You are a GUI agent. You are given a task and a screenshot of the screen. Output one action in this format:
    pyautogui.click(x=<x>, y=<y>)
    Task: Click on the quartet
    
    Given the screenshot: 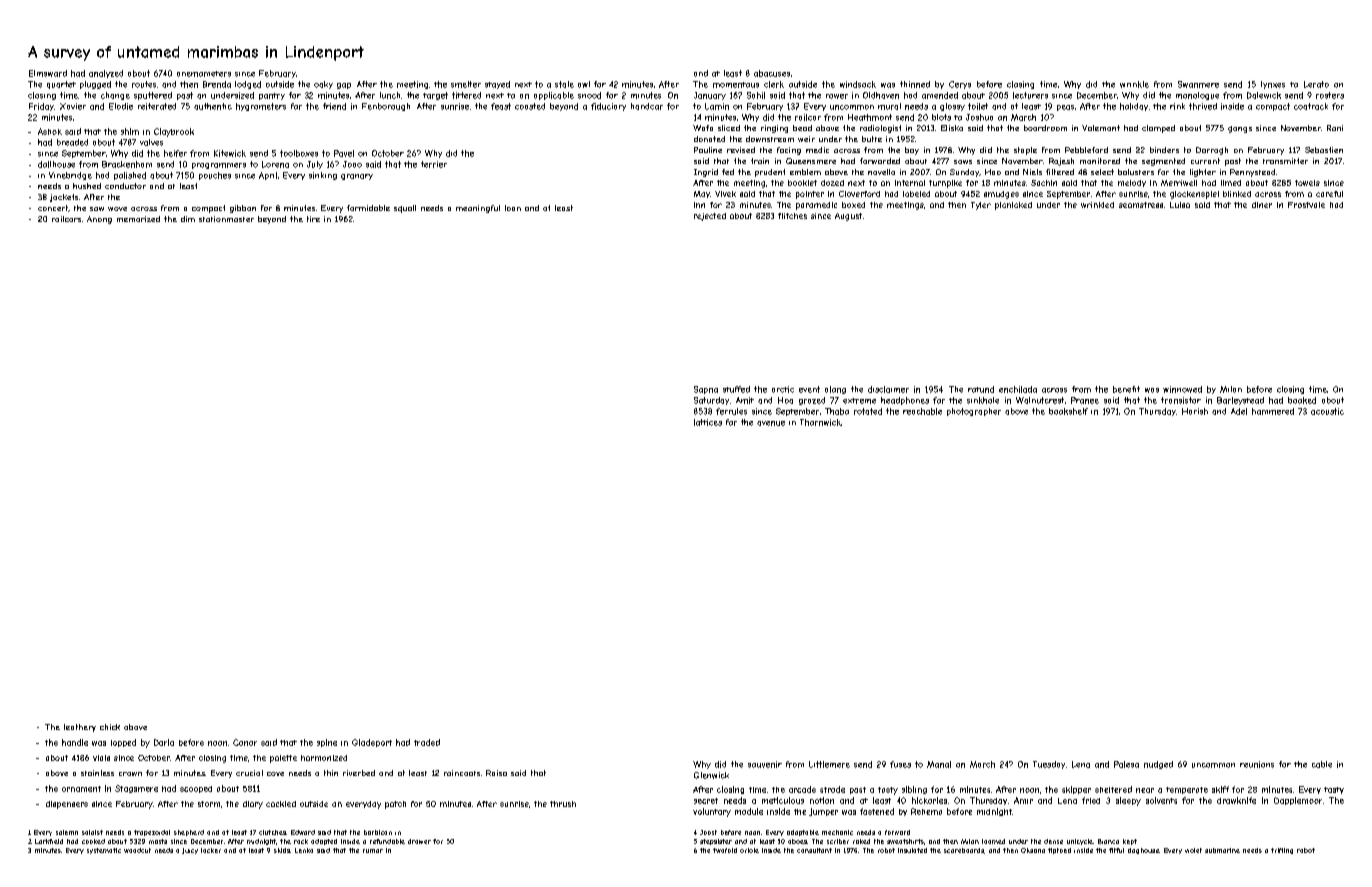 What is the action you would take?
    pyautogui.click(x=61, y=85)
